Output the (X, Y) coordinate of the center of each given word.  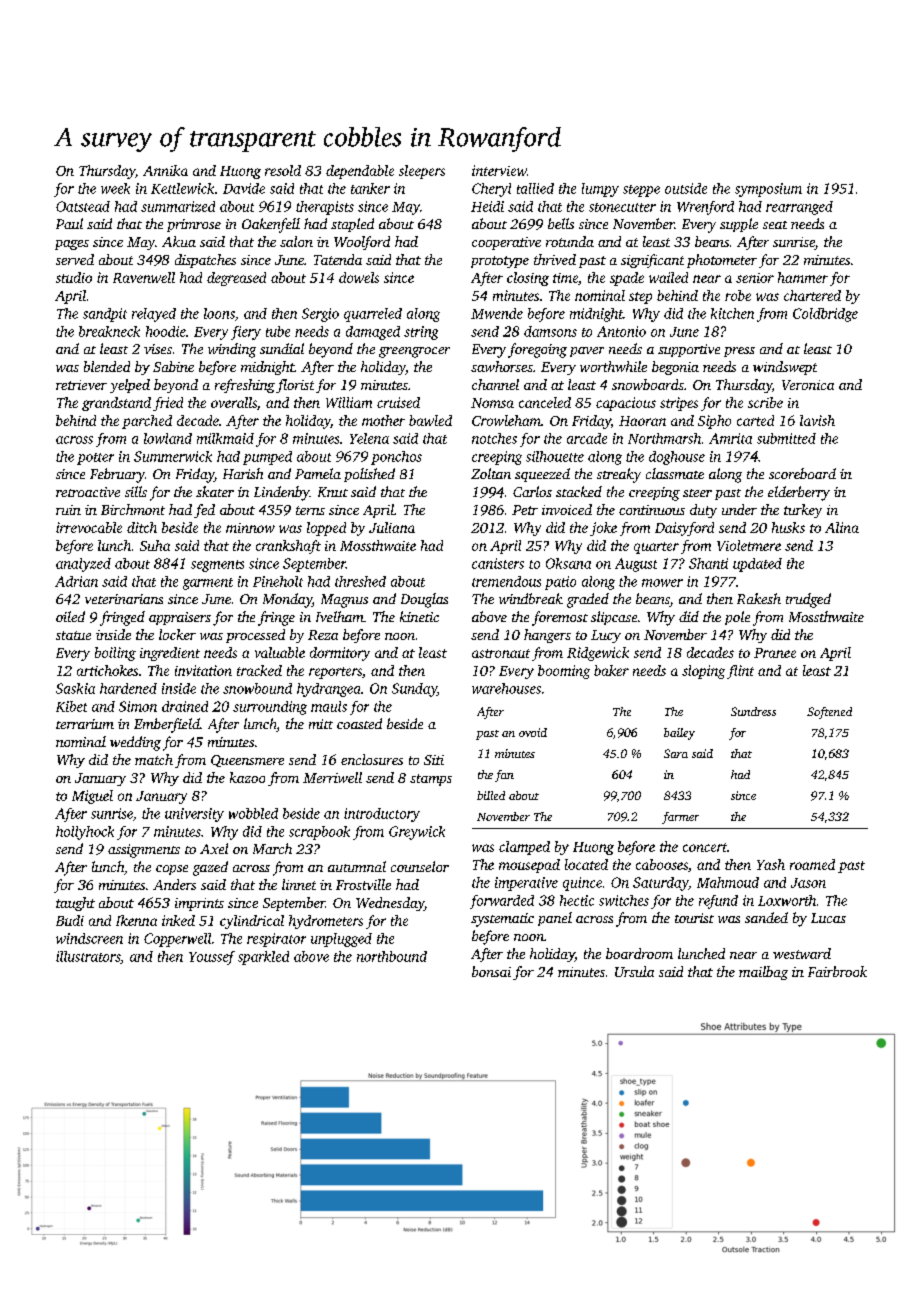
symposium (768, 190)
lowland (168, 438)
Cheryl (491, 190)
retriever (81, 385)
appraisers (180, 618)
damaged (373, 333)
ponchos (396, 458)
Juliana (392, 527)
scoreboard (802, 473)
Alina (842, 527)
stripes (679, 404)
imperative (526, 884)
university (194, 815)
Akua (179, 241)
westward (802, 953)
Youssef (212, 958)
